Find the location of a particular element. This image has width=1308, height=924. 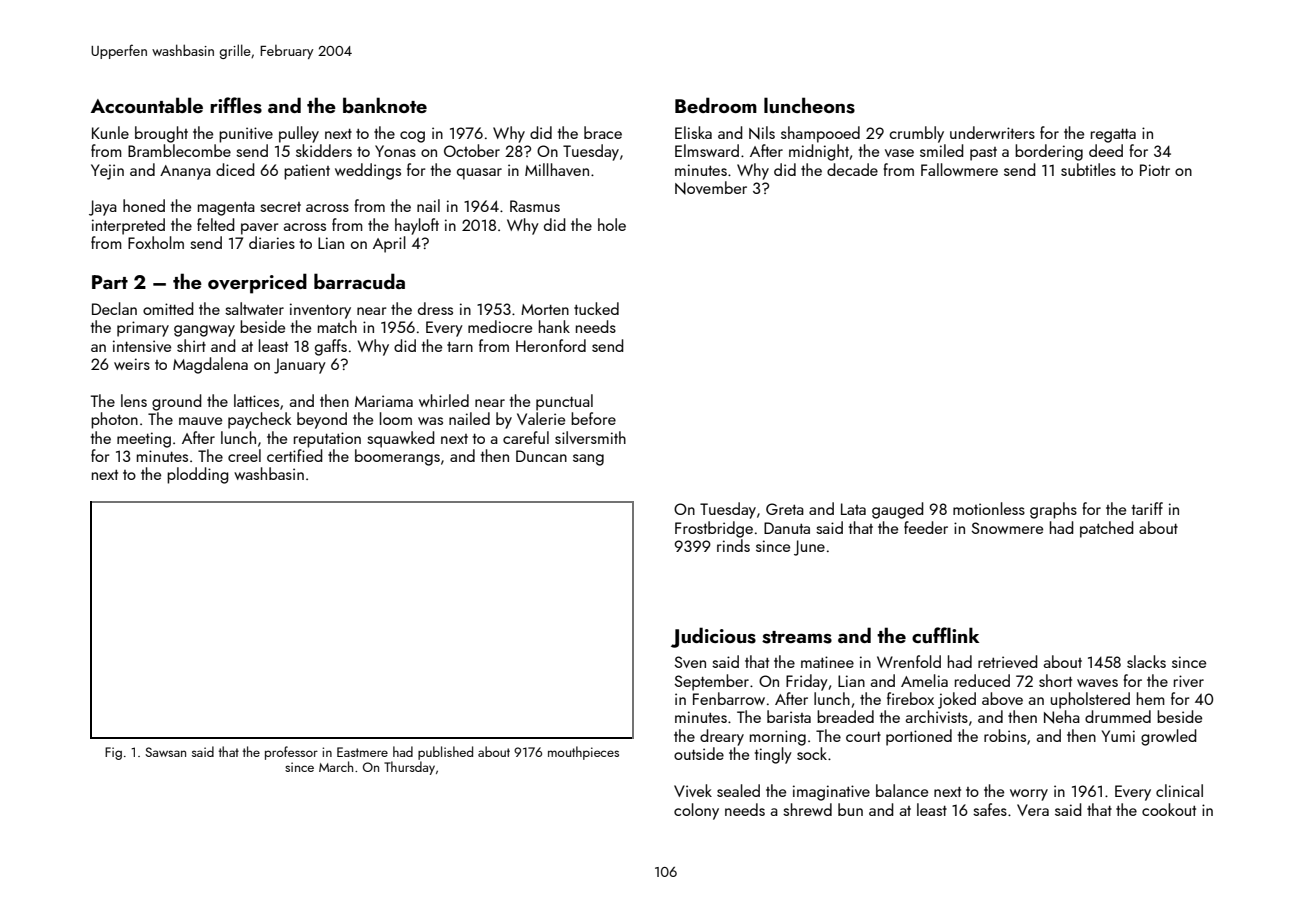

Piotr is located at coordinates (1155, 170).
